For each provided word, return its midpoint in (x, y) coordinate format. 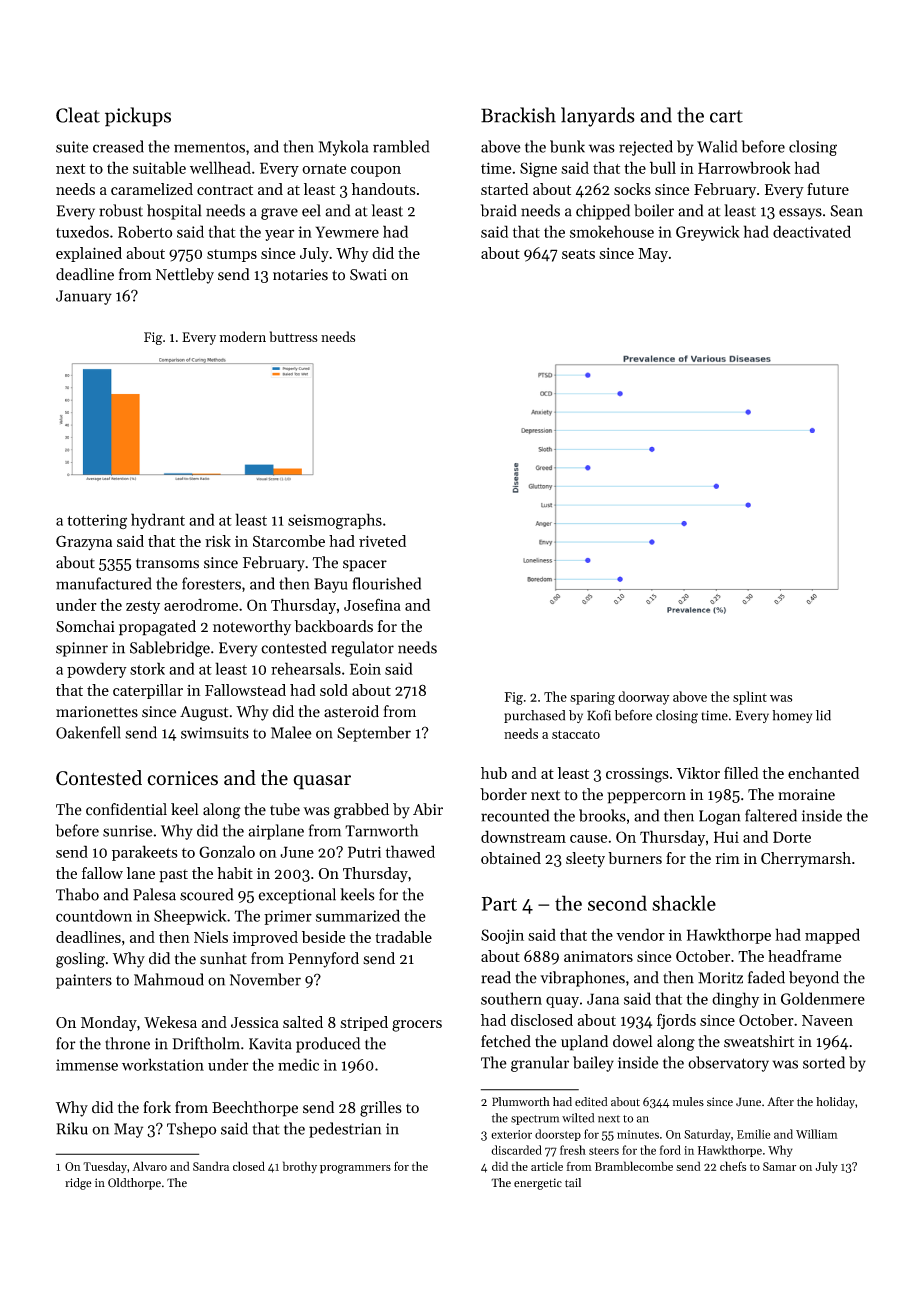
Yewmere (347, 232)
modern (242, 336)
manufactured (104, 583)
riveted (382, 541)
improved (265, 938)
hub (494, 773)
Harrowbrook (744, 167)
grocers (417, 1026)
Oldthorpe (134, 1184)
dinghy (735, 1000)
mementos (209, 147)
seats (578, 254)
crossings (637, 775)
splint (750, 698)
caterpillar (148, 691)
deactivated (812, 231)
